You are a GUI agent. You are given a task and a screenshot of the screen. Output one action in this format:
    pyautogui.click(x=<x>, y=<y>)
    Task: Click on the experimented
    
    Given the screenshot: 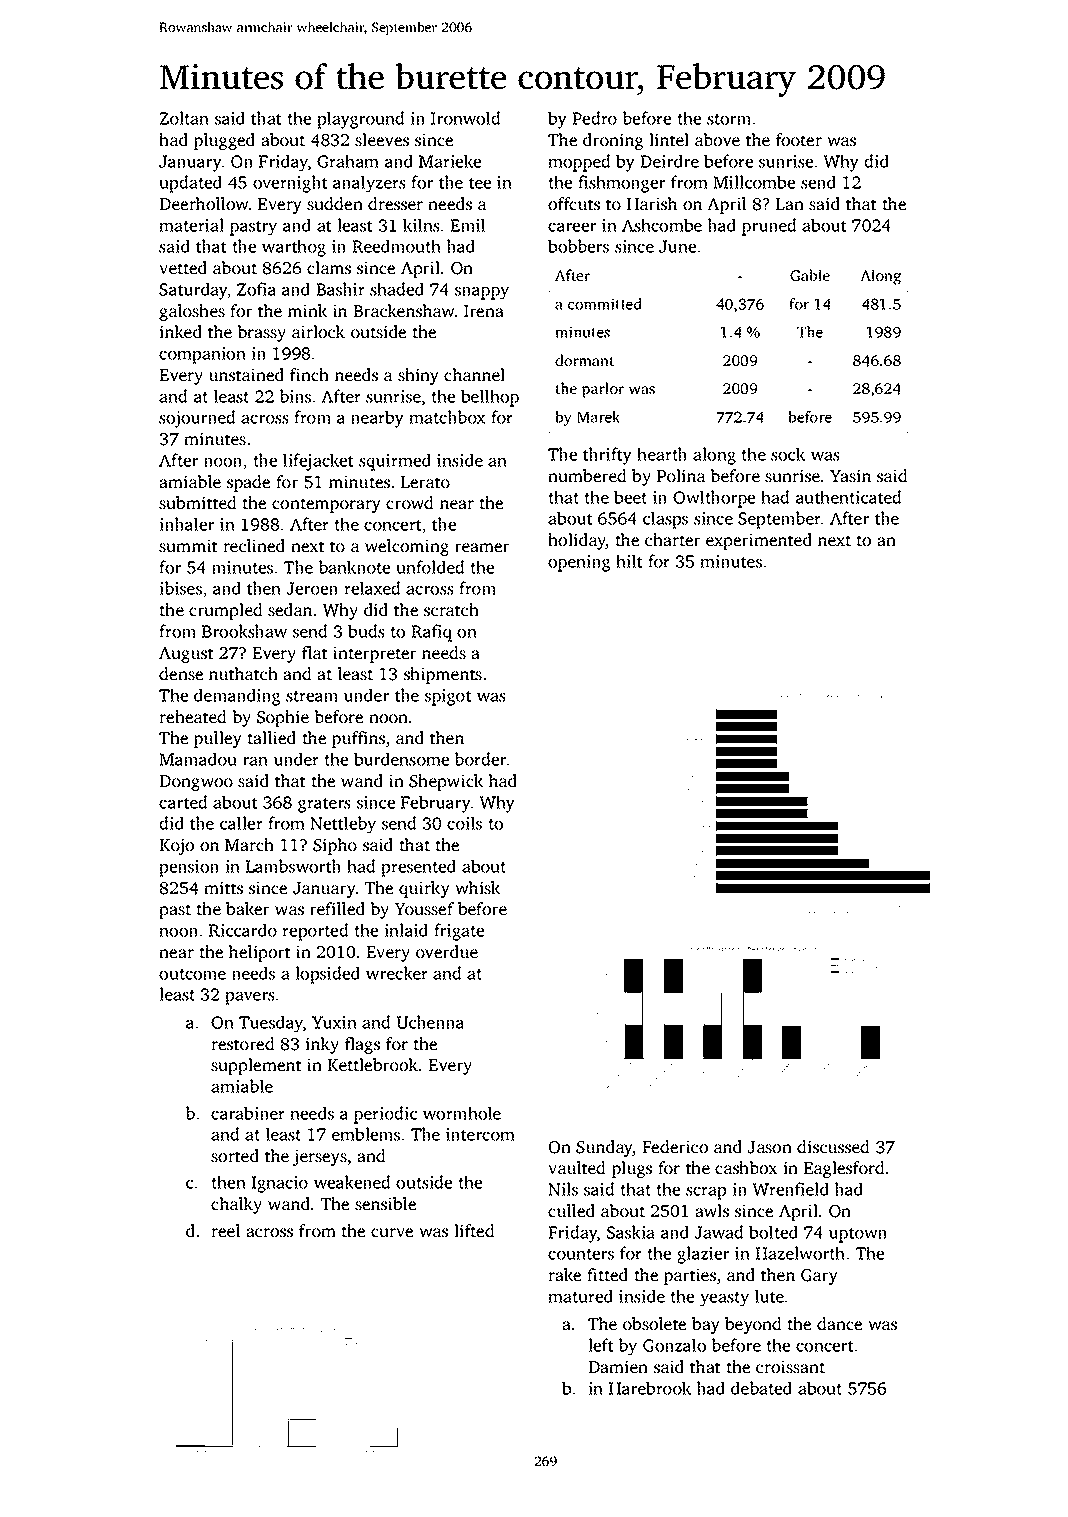 What is the action you would take?
    pyautogui.click(x=759, y=541)
